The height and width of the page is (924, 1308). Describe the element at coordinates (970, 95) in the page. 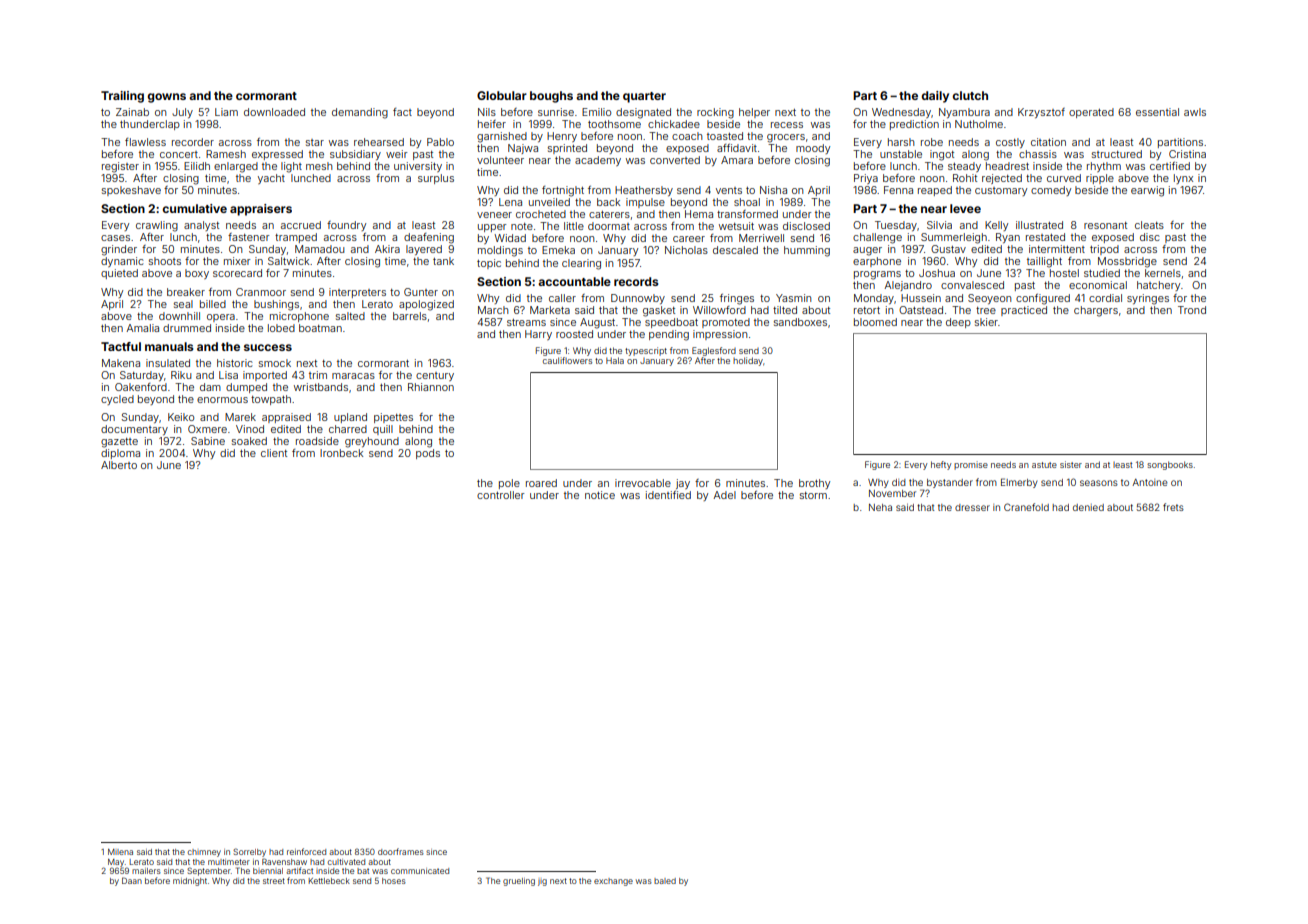

I see `clutch` at that location.
